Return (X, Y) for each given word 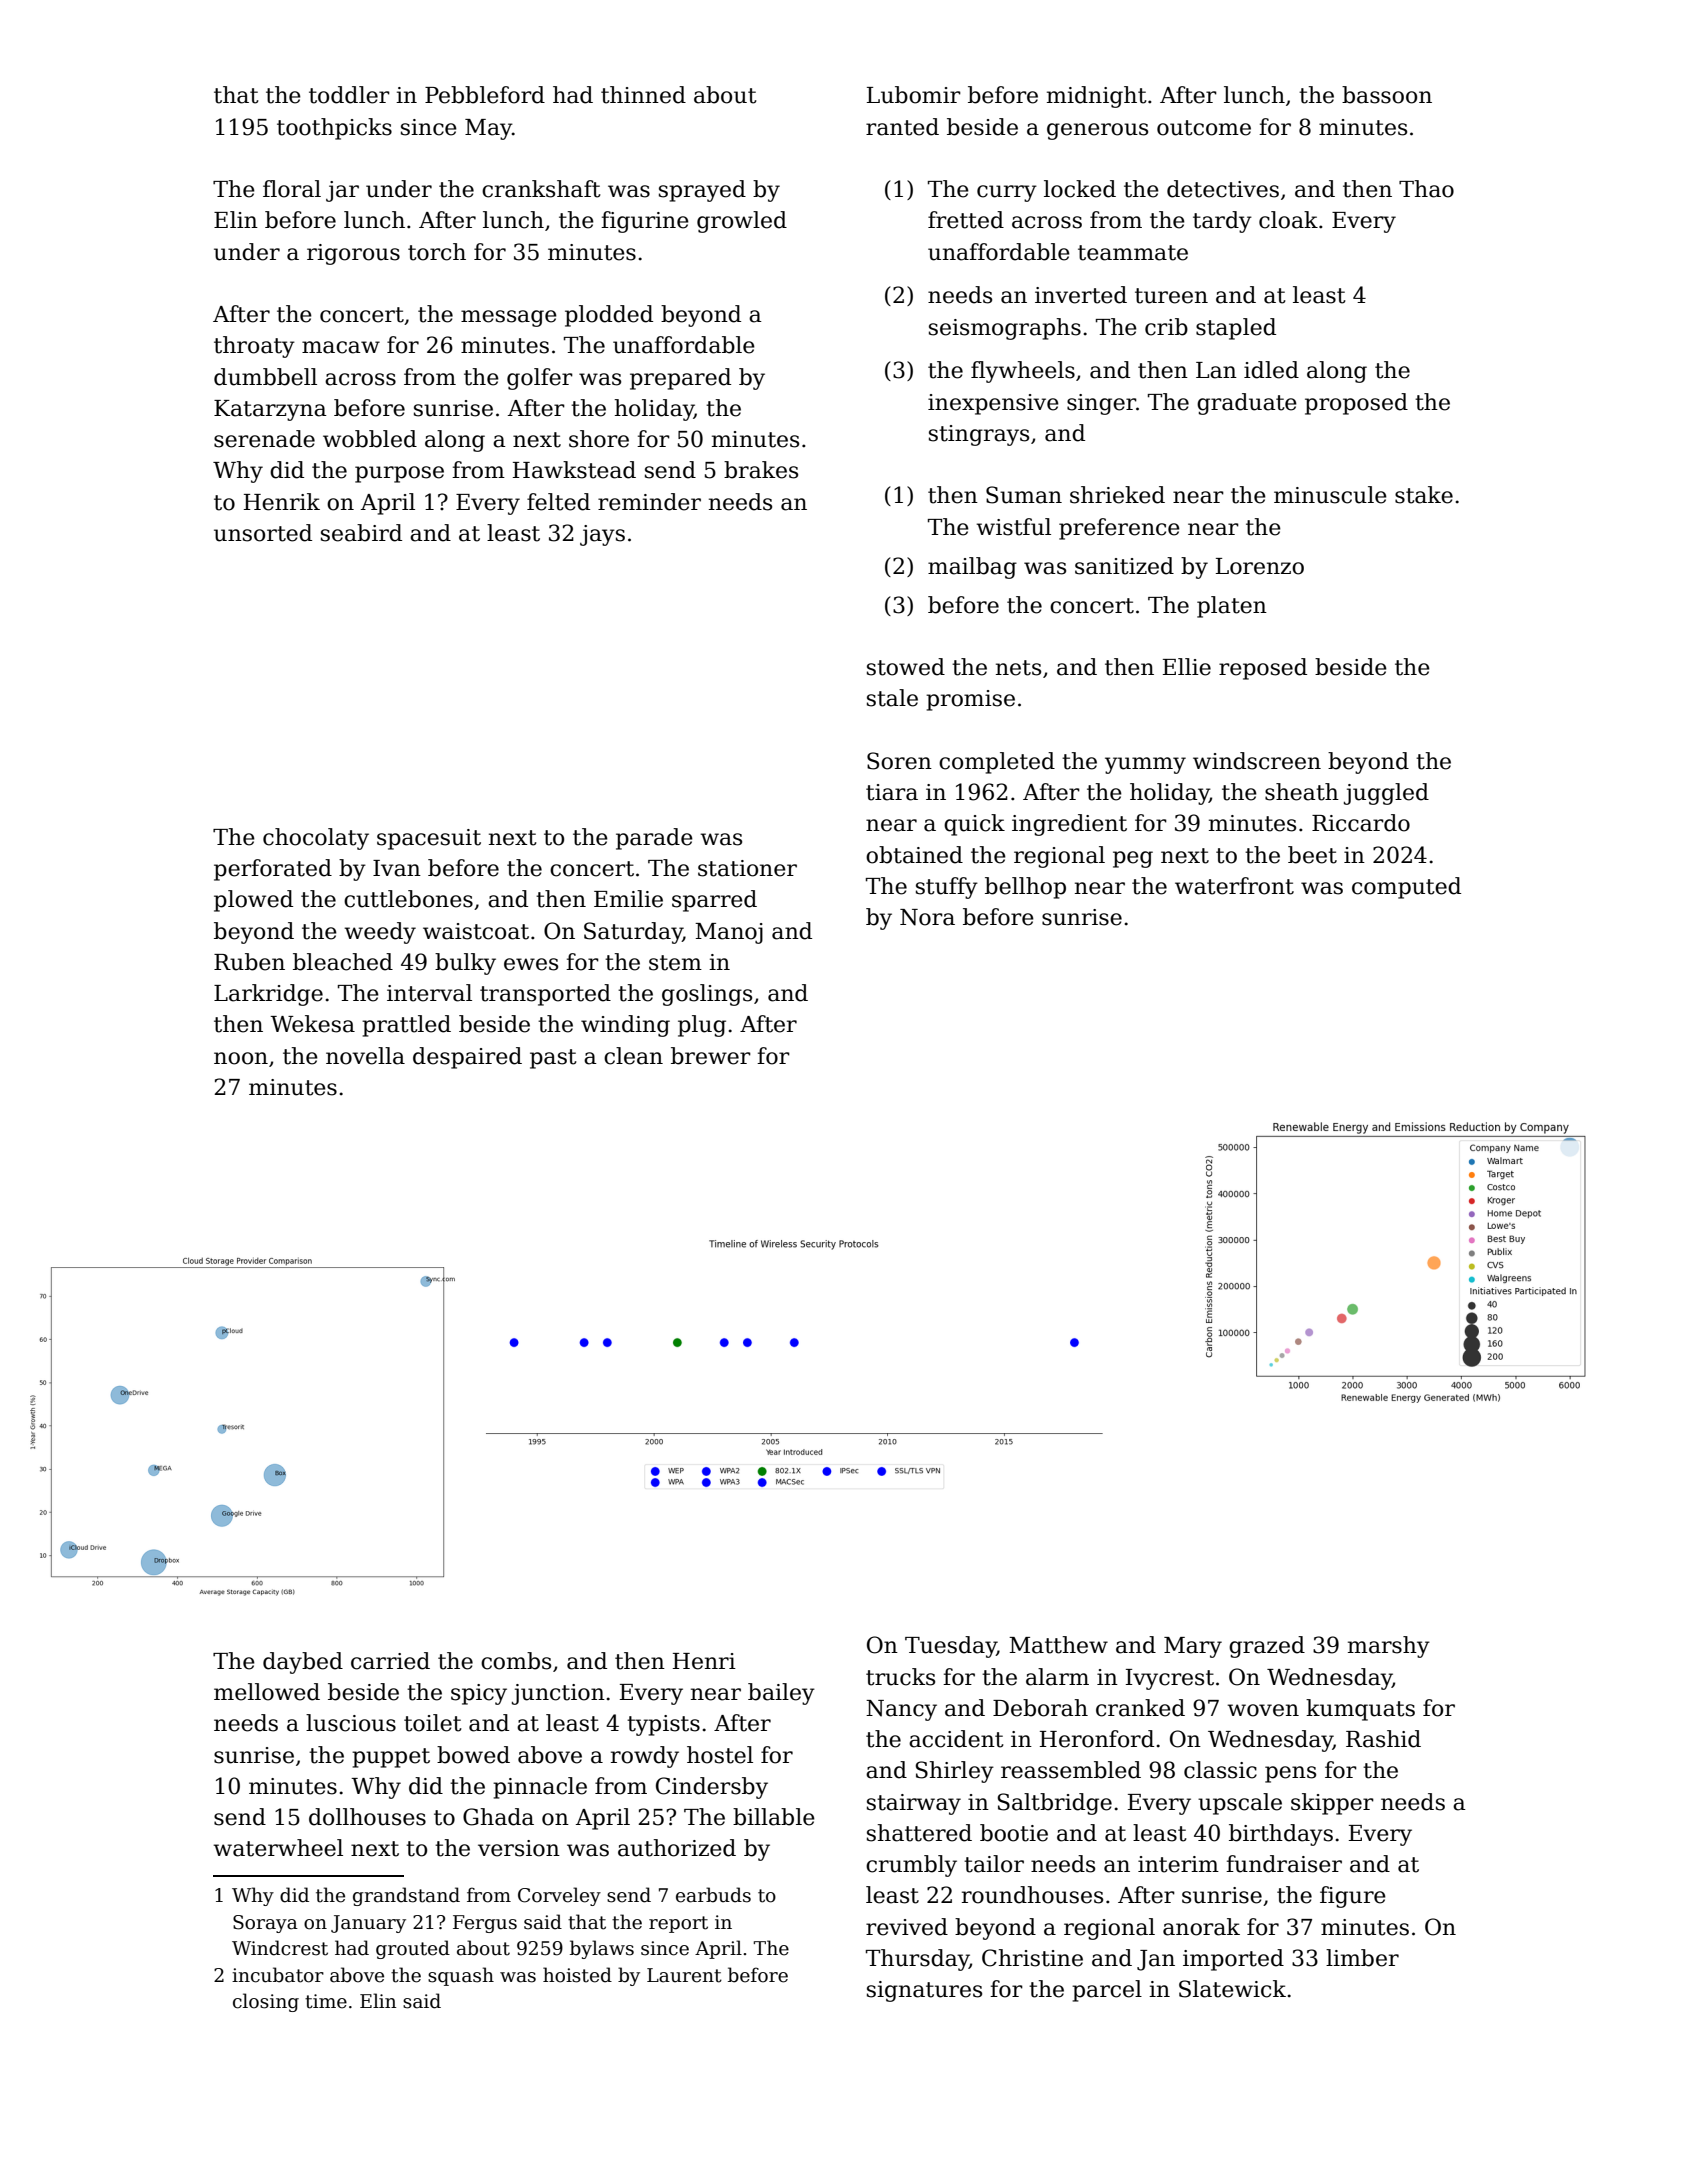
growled (742, 222)
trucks (900, 1677)
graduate (1247, 404)
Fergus (485, 1924)
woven (1263, 1710)
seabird (361, 533)
